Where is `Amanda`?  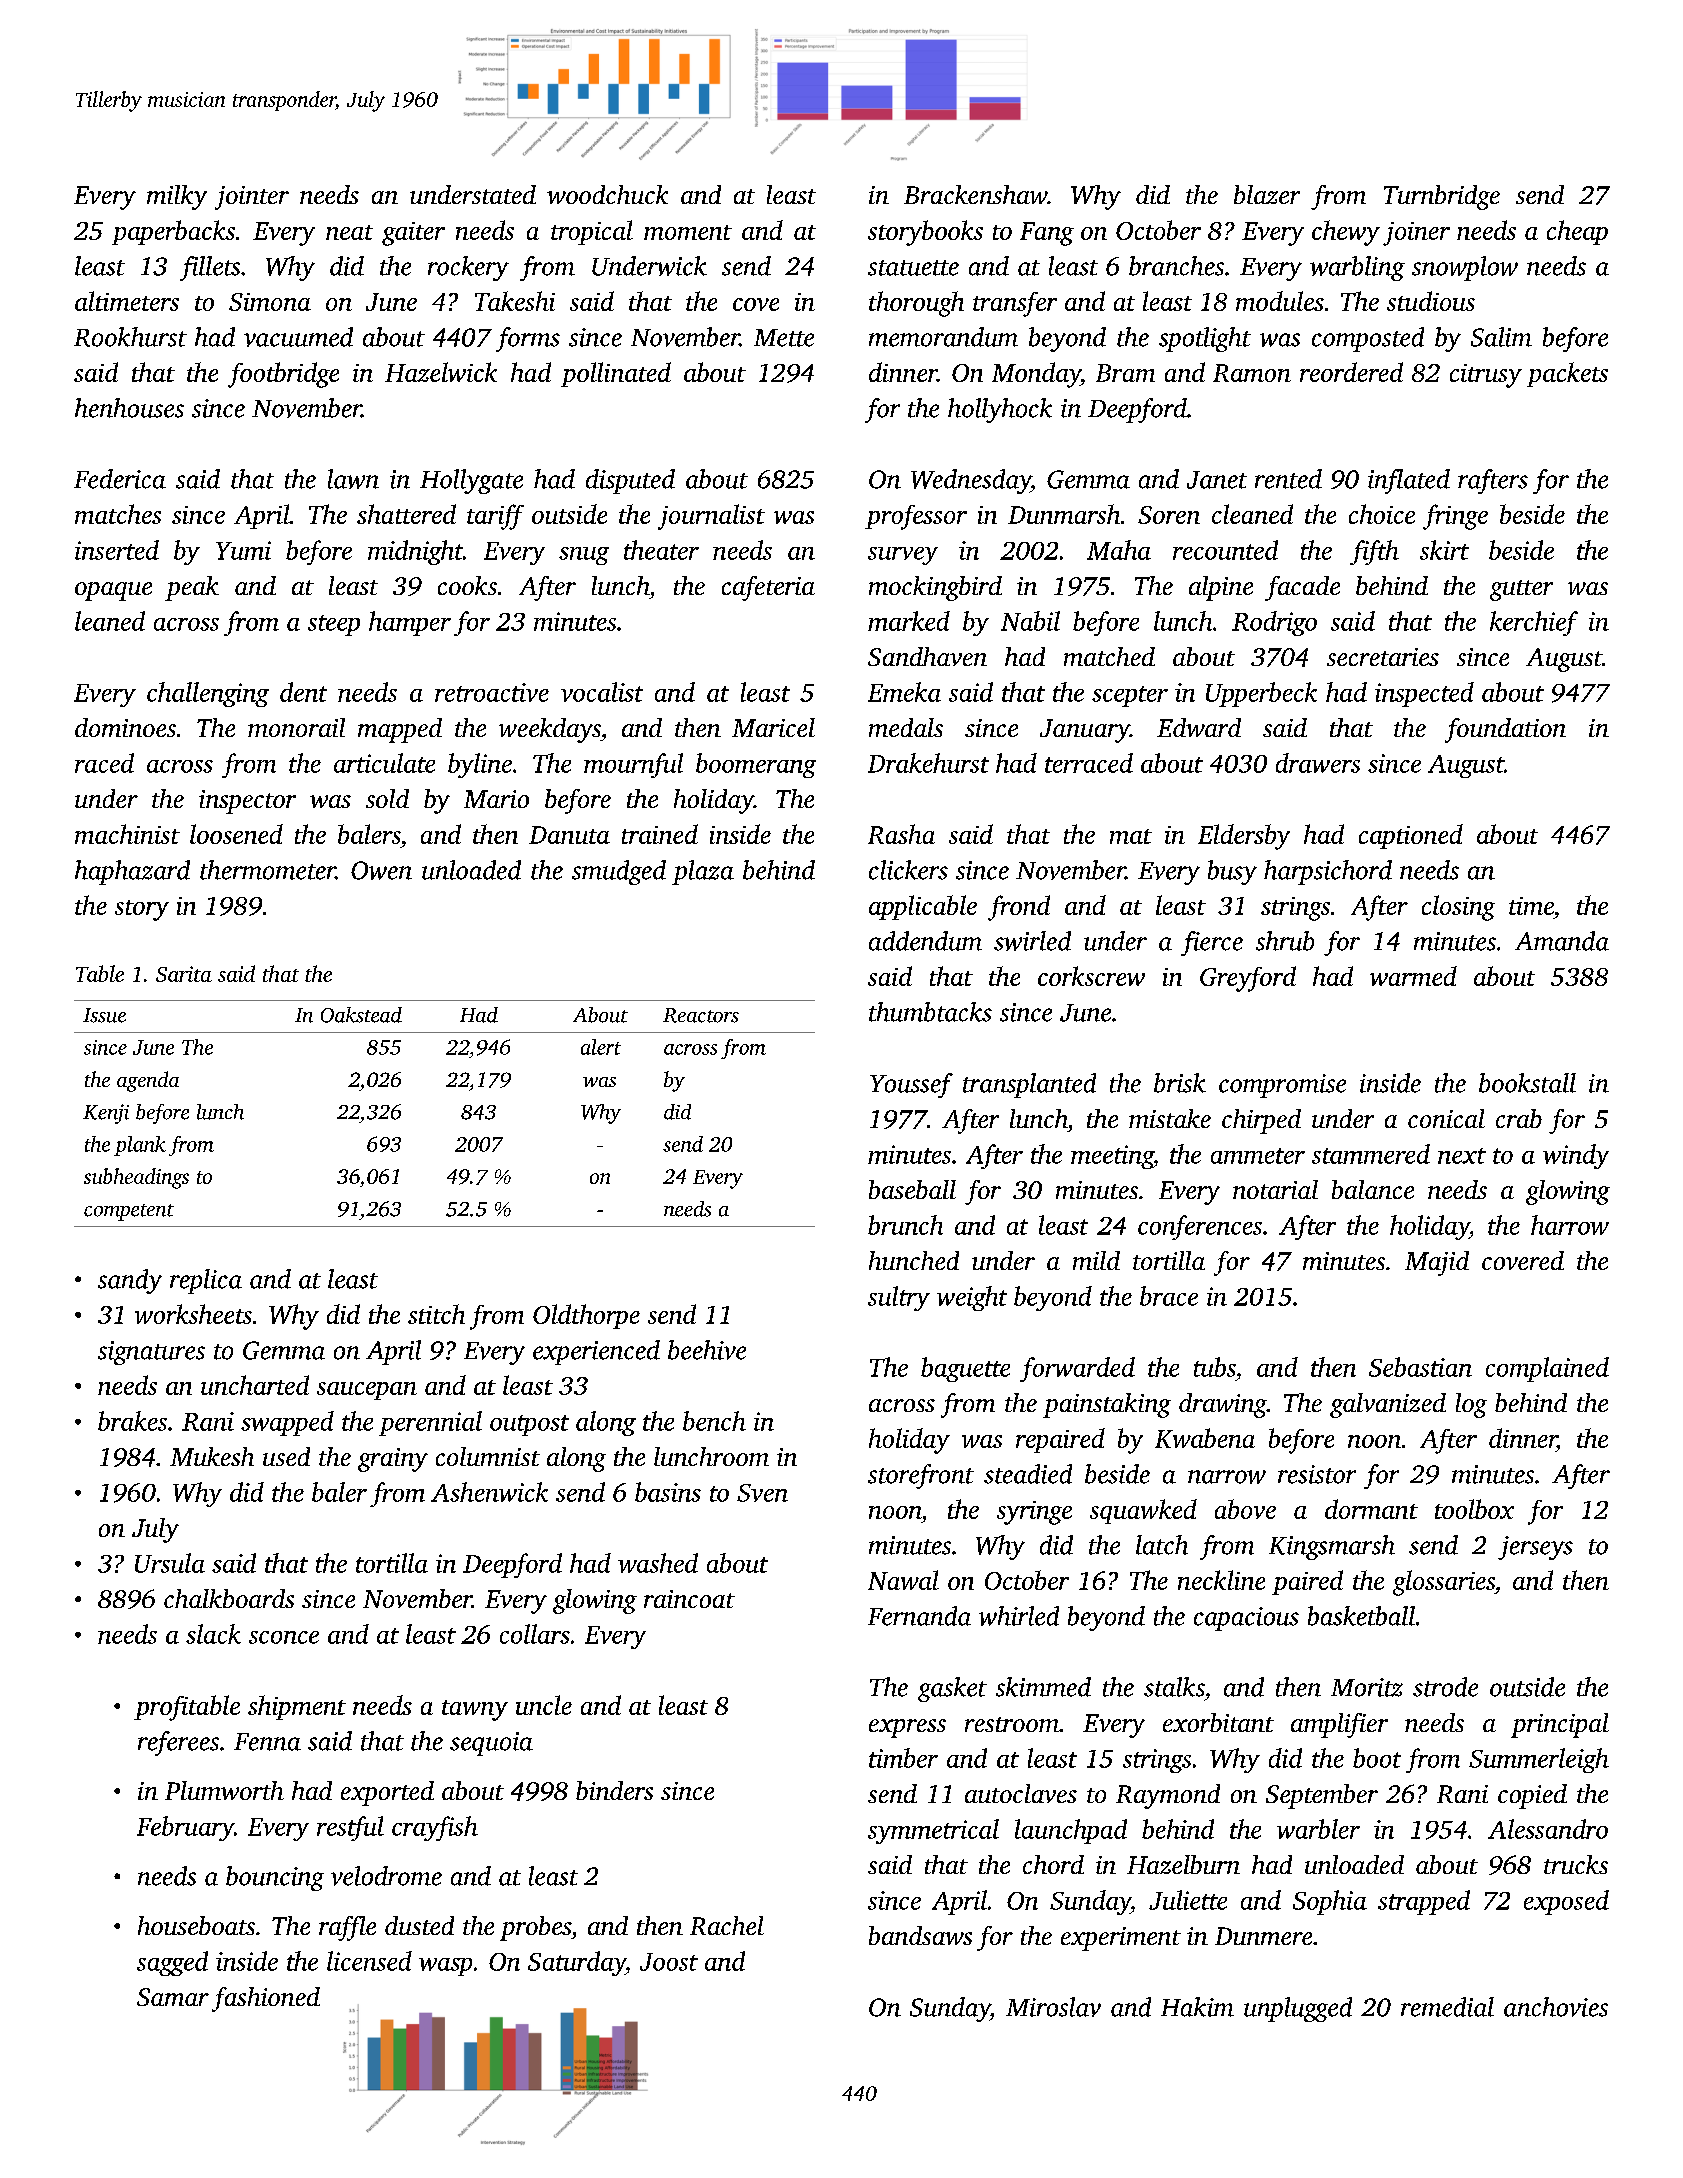
Amanda is located at coordinates (1562, 941).
